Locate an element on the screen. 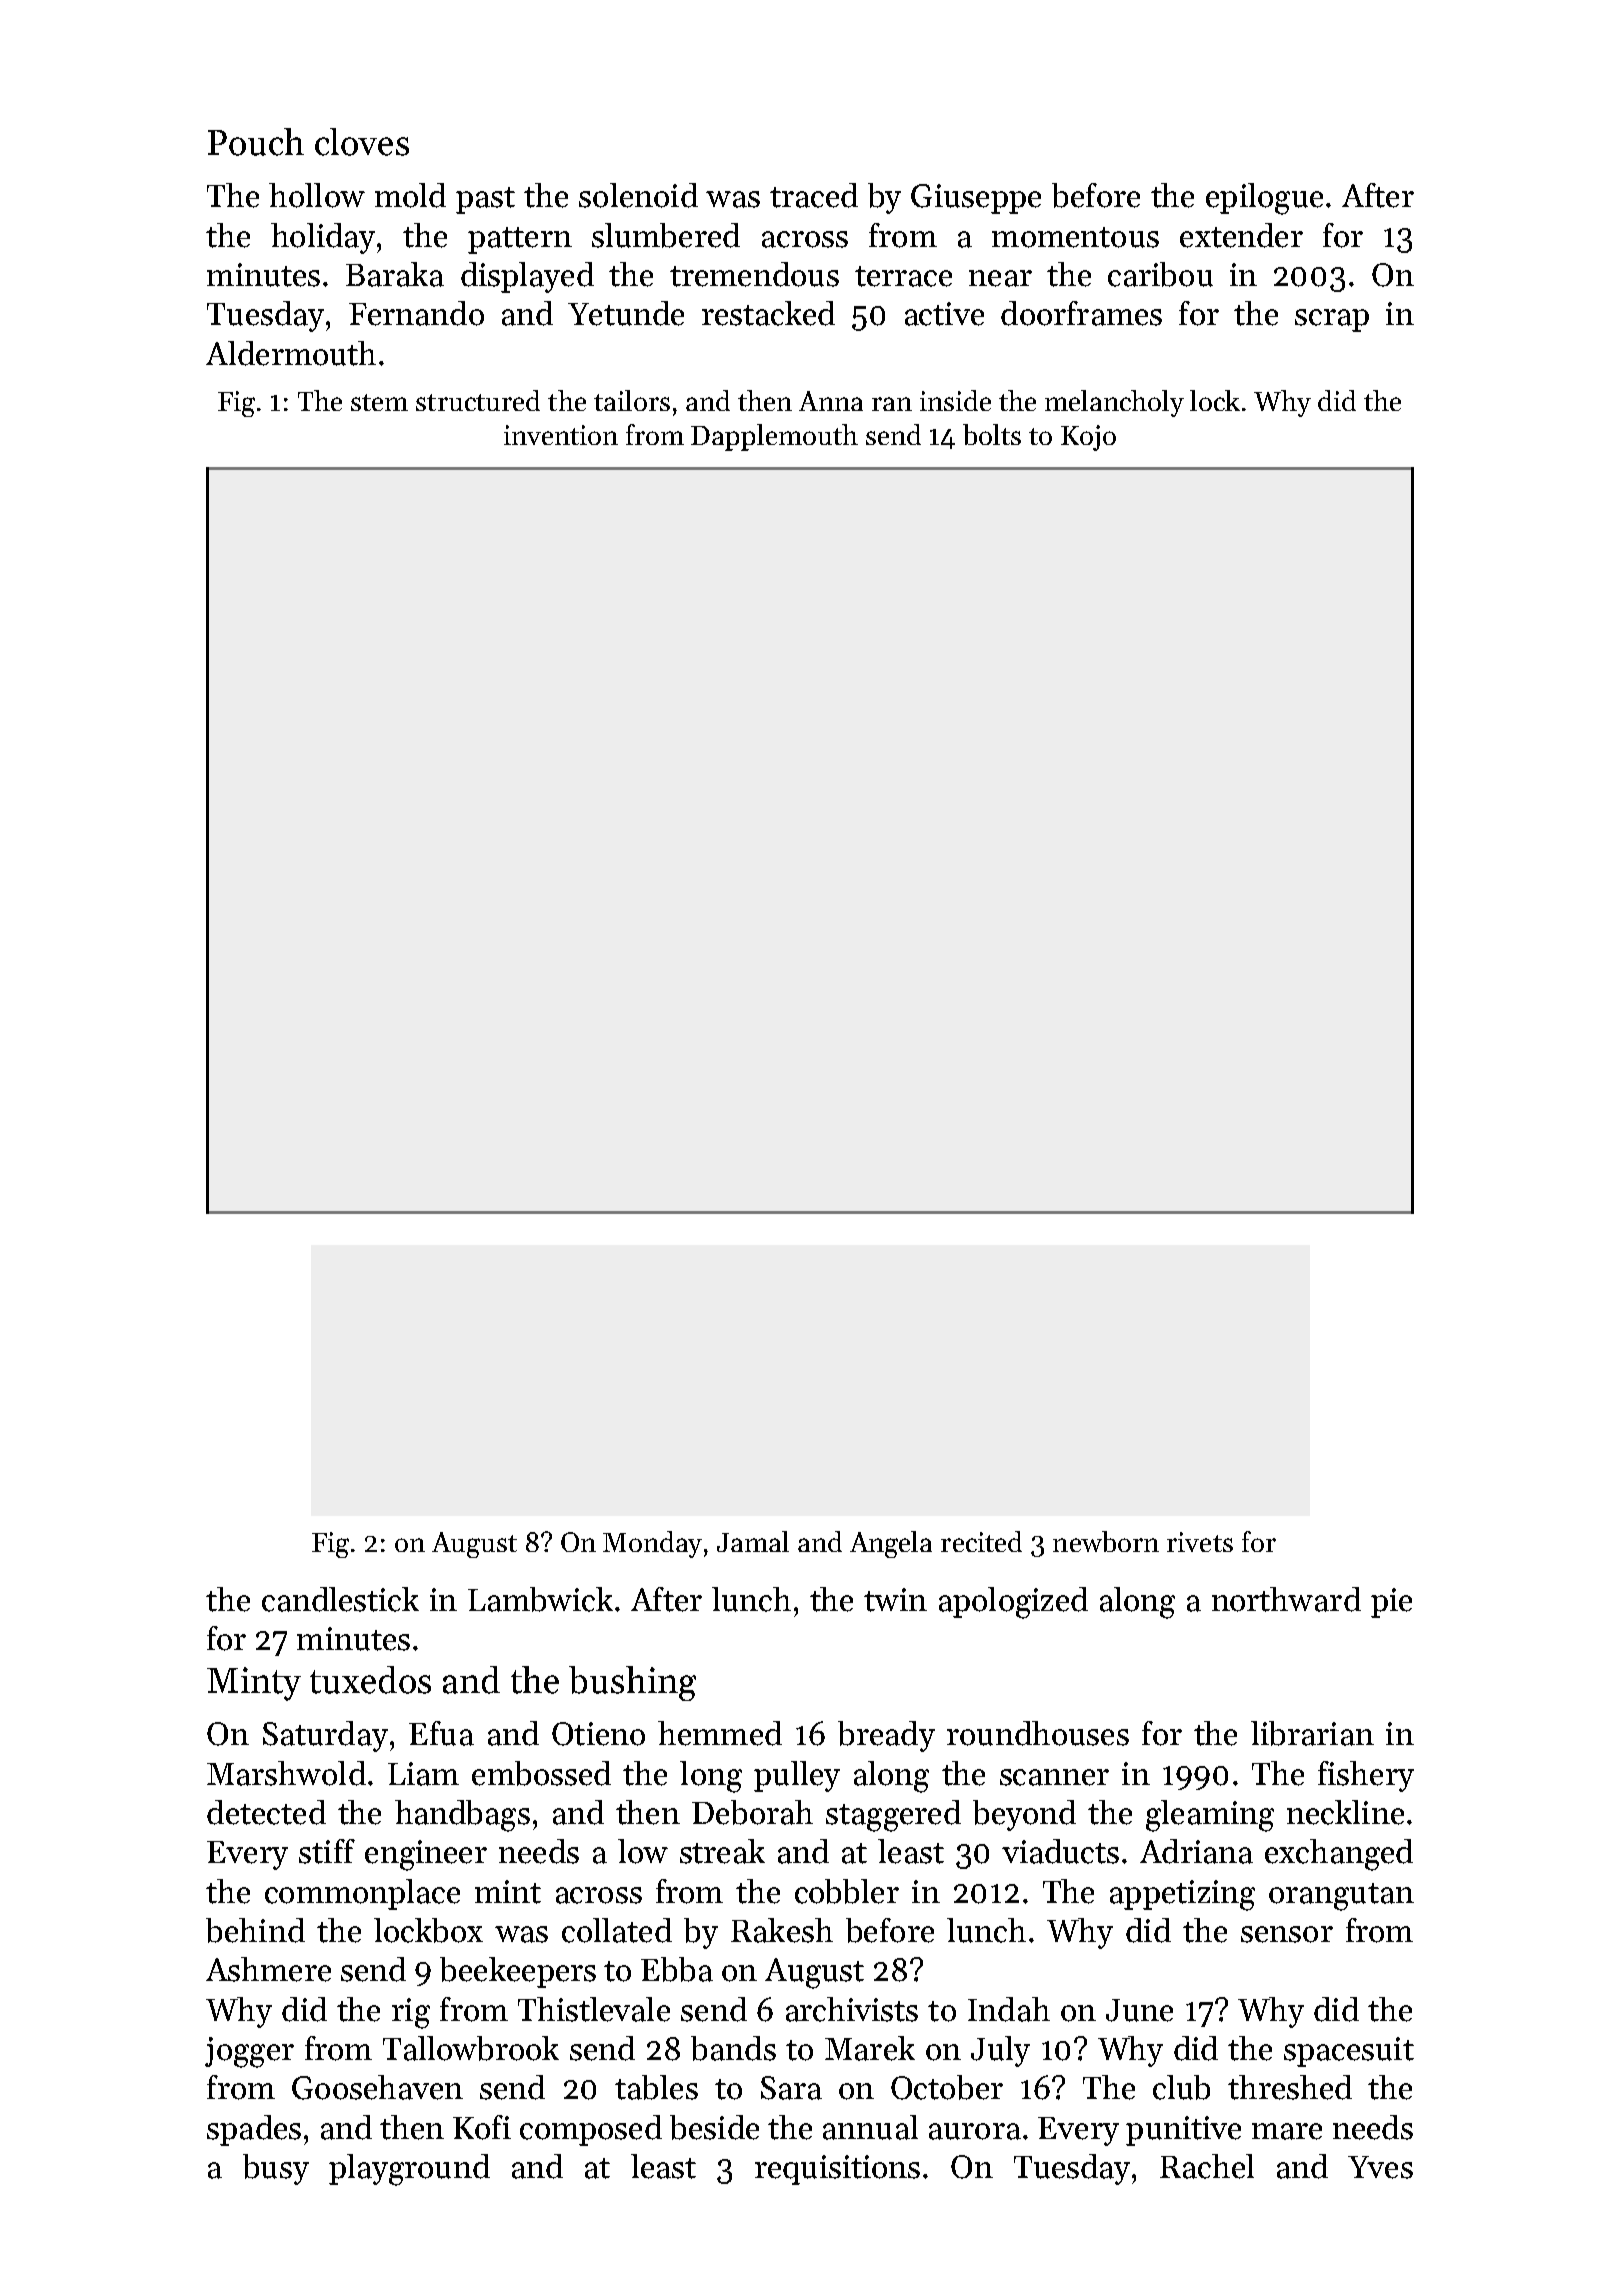 This screenshot has height=2292, width=1620. Kojo is located at coordinates (1088, 438).
